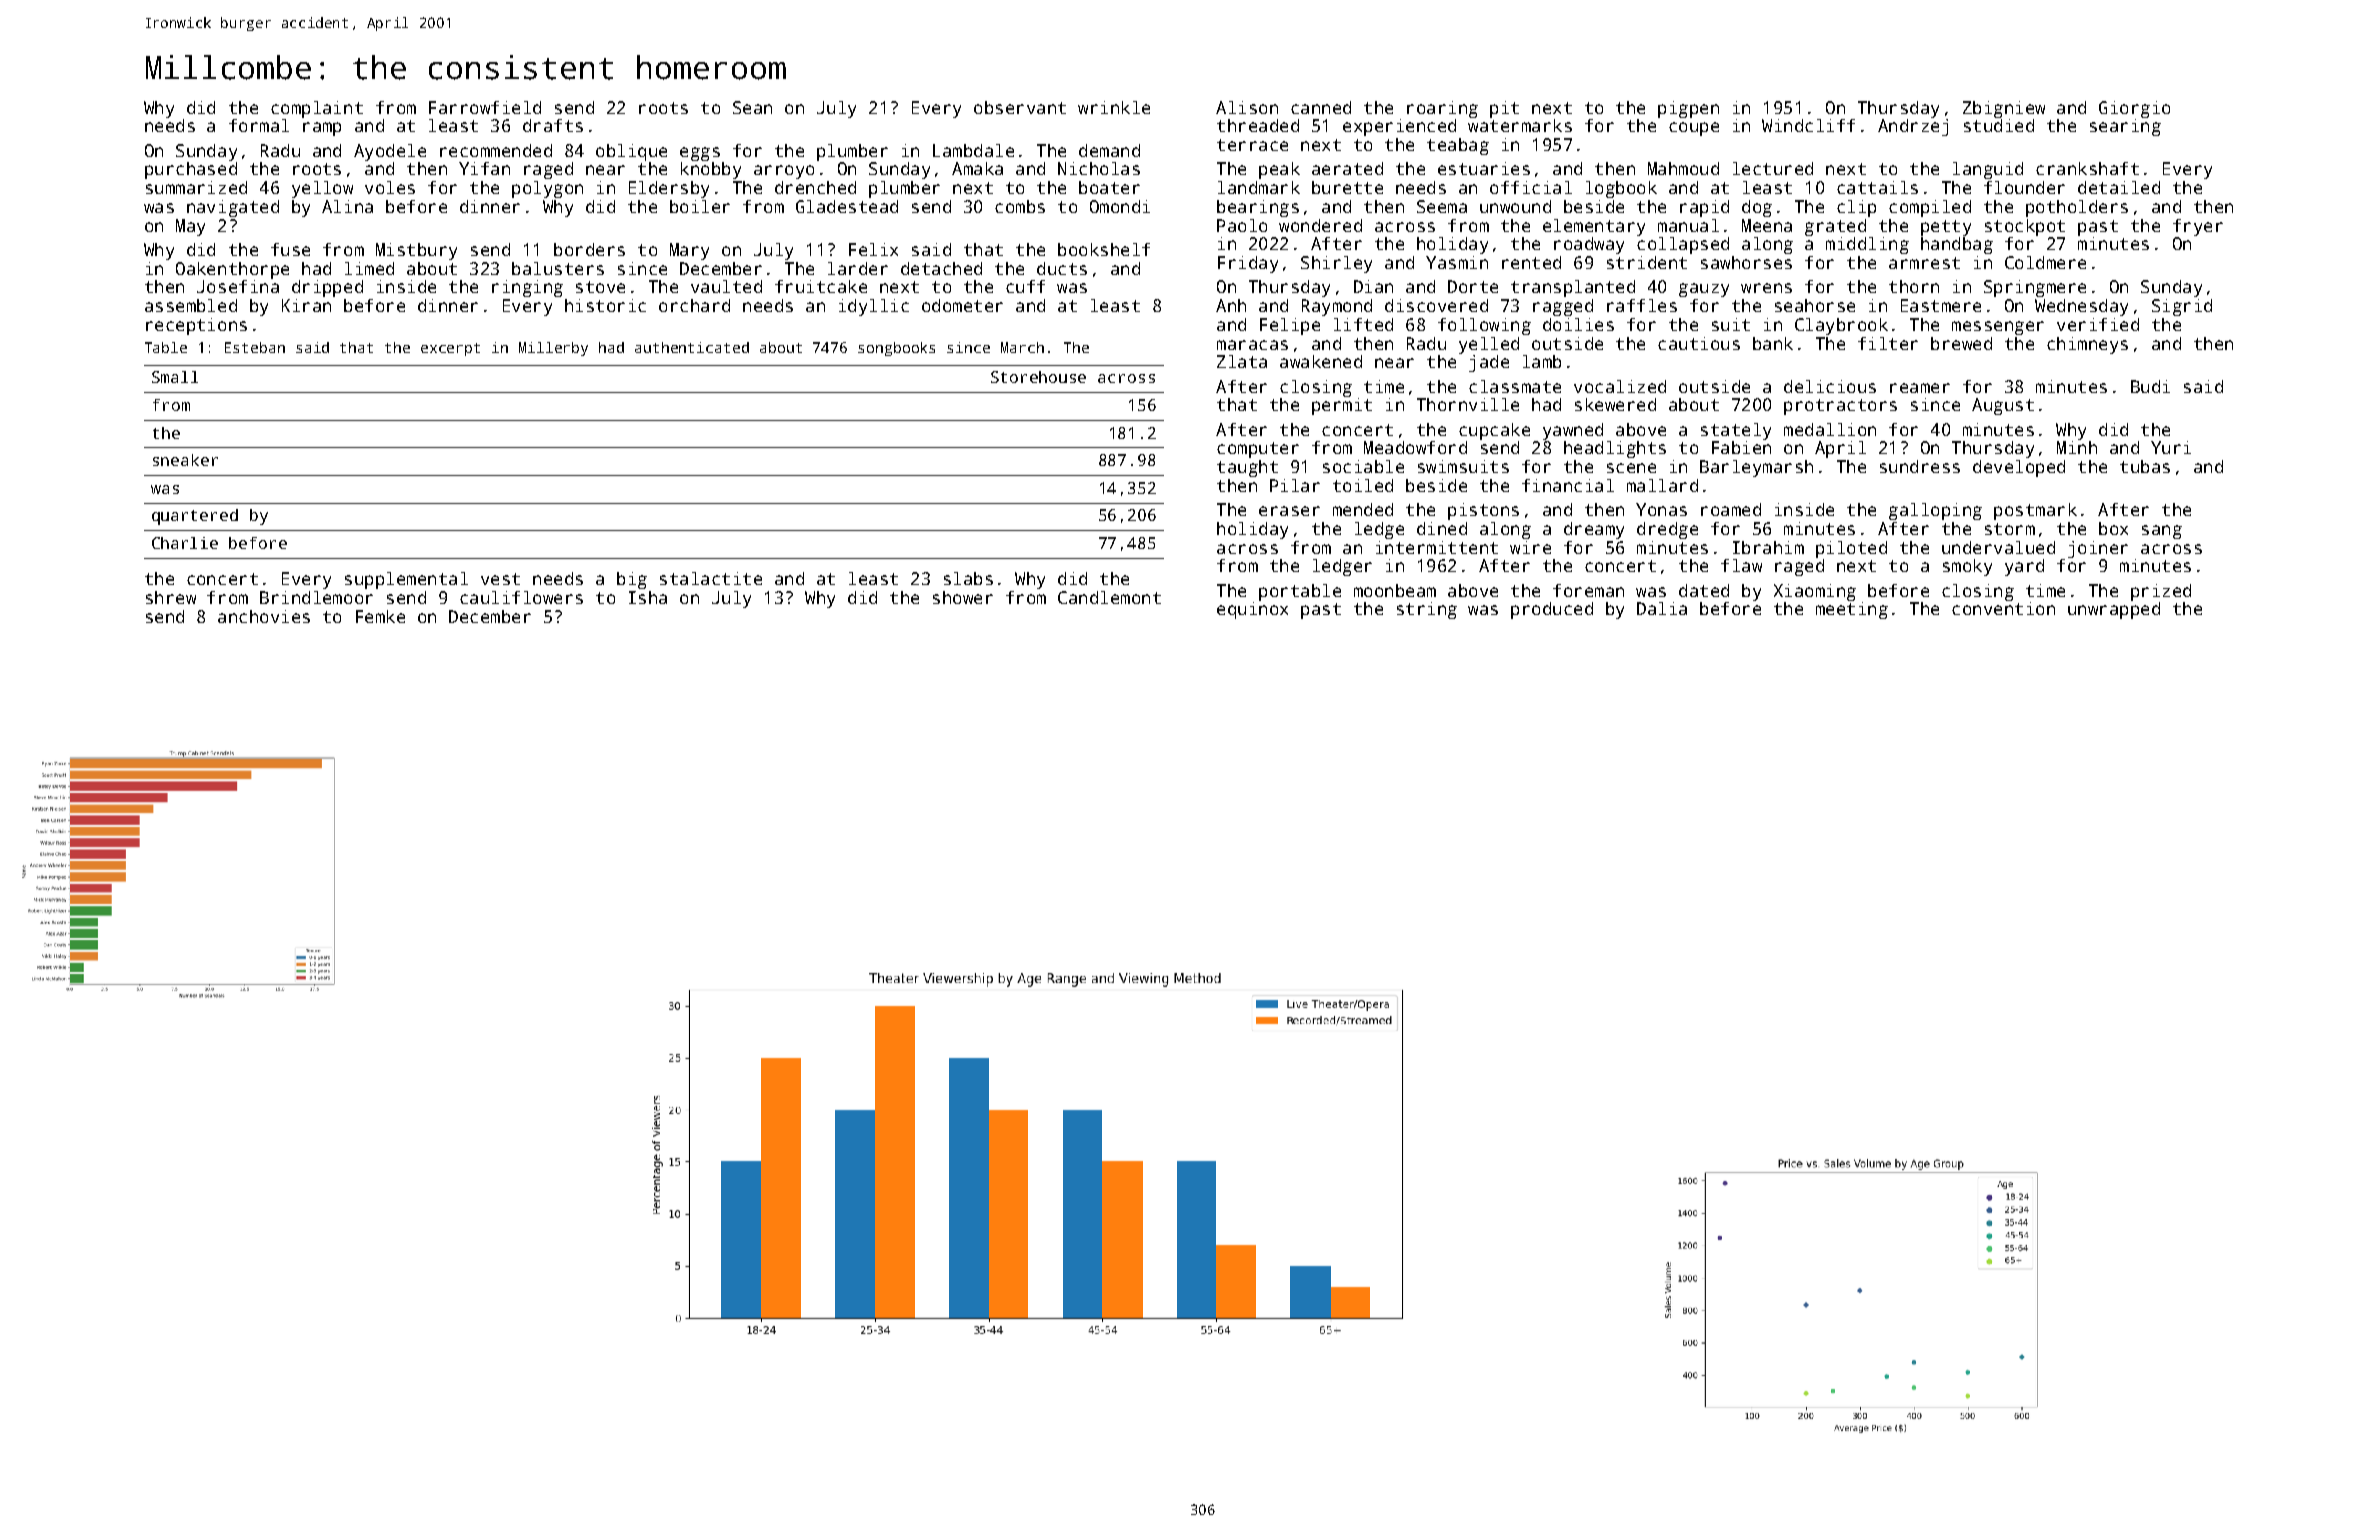 This screenshot has height=1540, width=2380. What do you see at coordinates (2035, 511) in the screenshot?
I see `postmark` at bounding box center [2035, 511].
